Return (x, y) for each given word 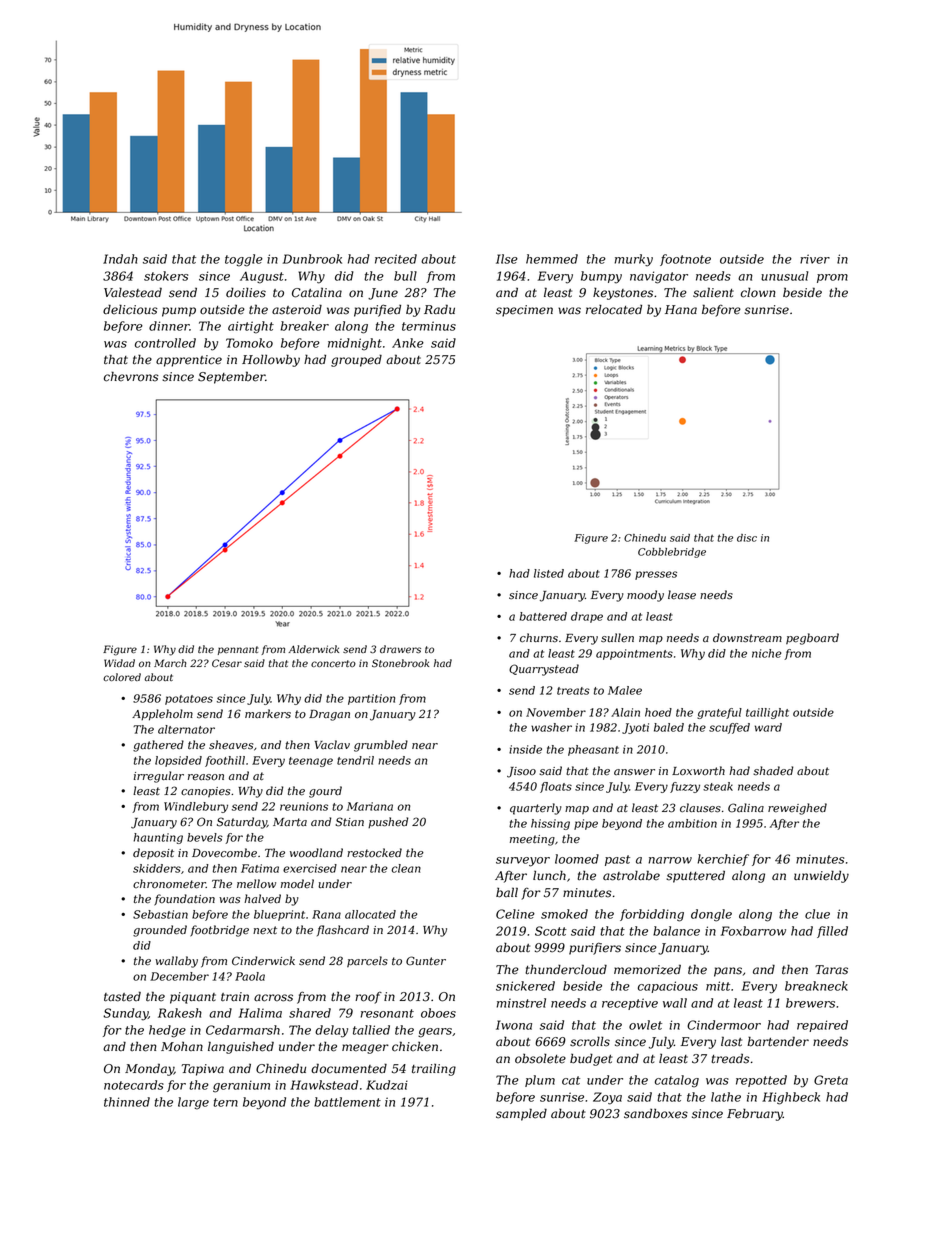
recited (396, 259)
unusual (784, 276)
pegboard (812, 639)
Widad (119, 663)
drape (587, 617)
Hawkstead (324, 1085)
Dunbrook (312, 259)
